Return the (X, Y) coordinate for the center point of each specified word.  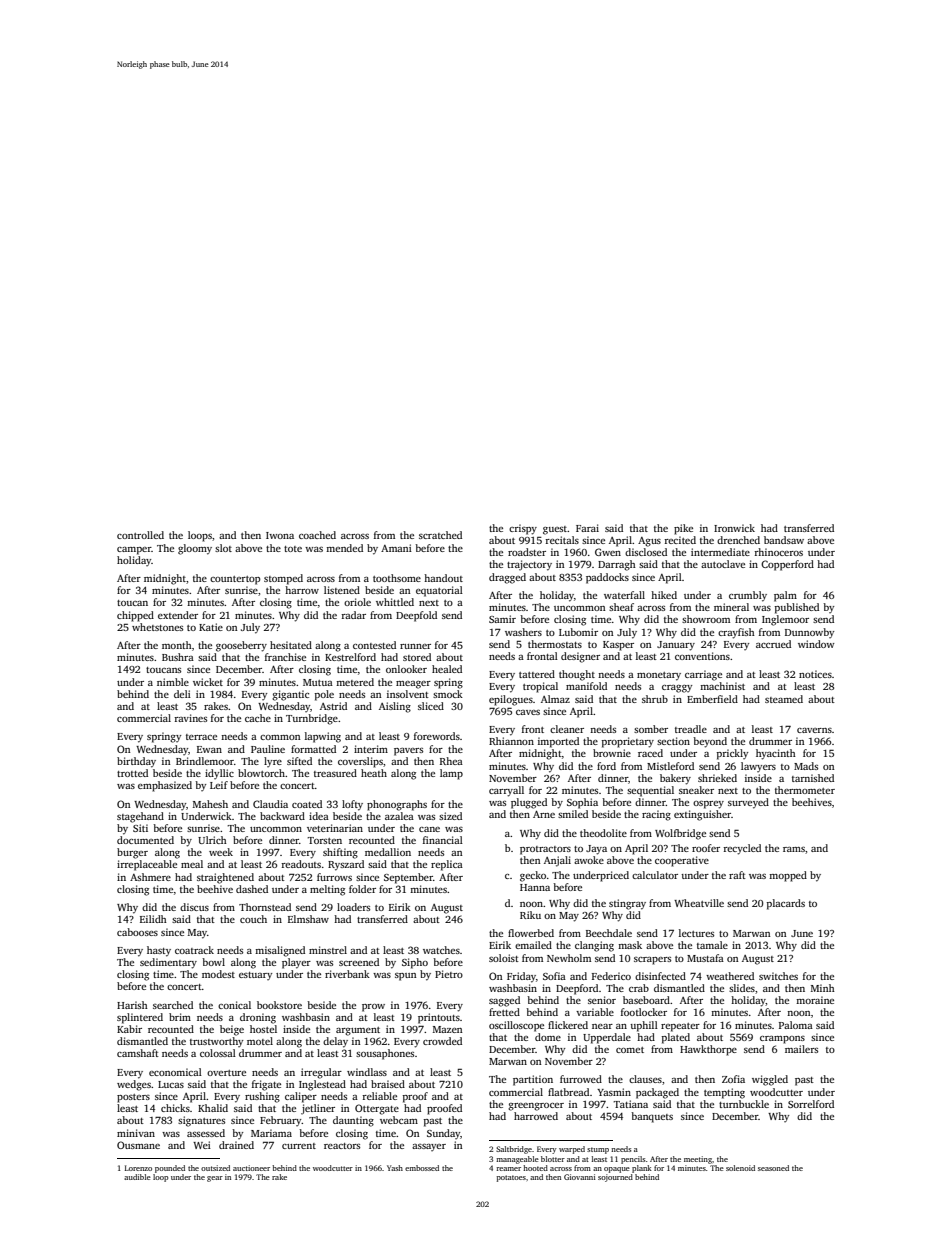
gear (215, 1179)
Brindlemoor (205, 761)
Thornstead (265, 907)
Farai (587, 528)
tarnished (813, 778)
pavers (408, 752)
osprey (708, 805)
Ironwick (734, 528)
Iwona (280, 535)
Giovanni (580, 1177)
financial (443, 840)
